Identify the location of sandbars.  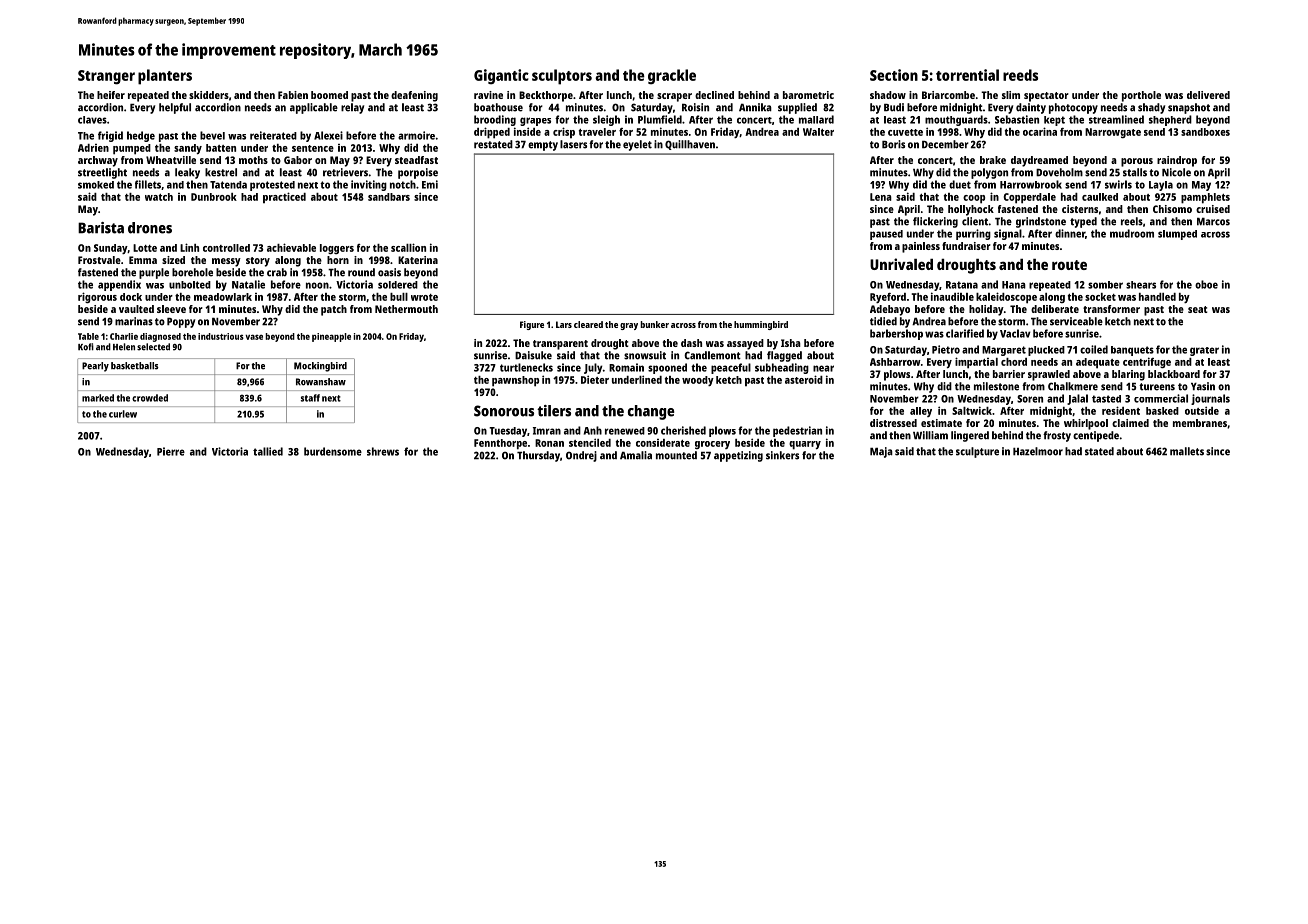
(389, 197).
